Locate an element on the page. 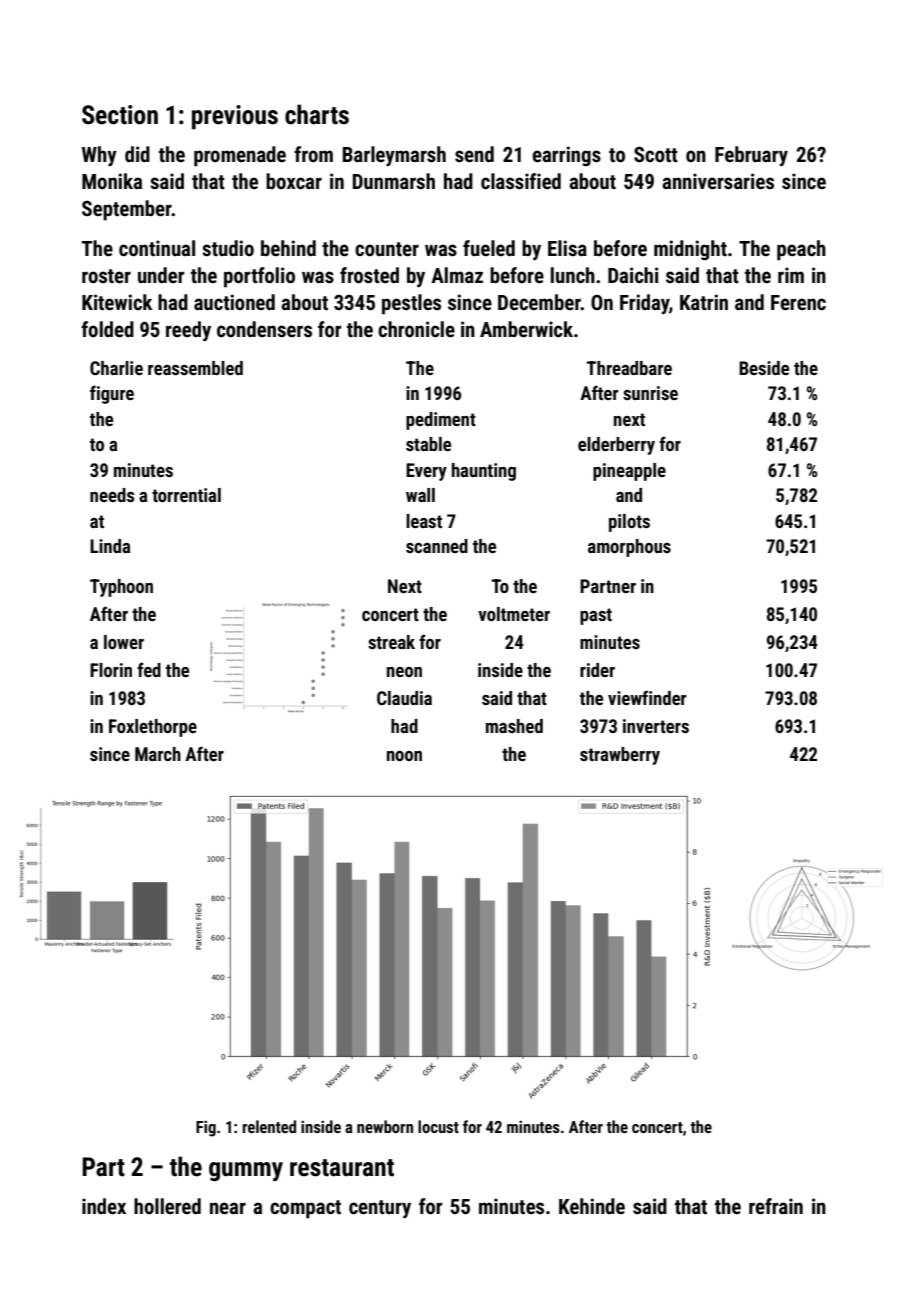 This document has height=1316, width=908. Scott is located at coordinates (656, 154).
